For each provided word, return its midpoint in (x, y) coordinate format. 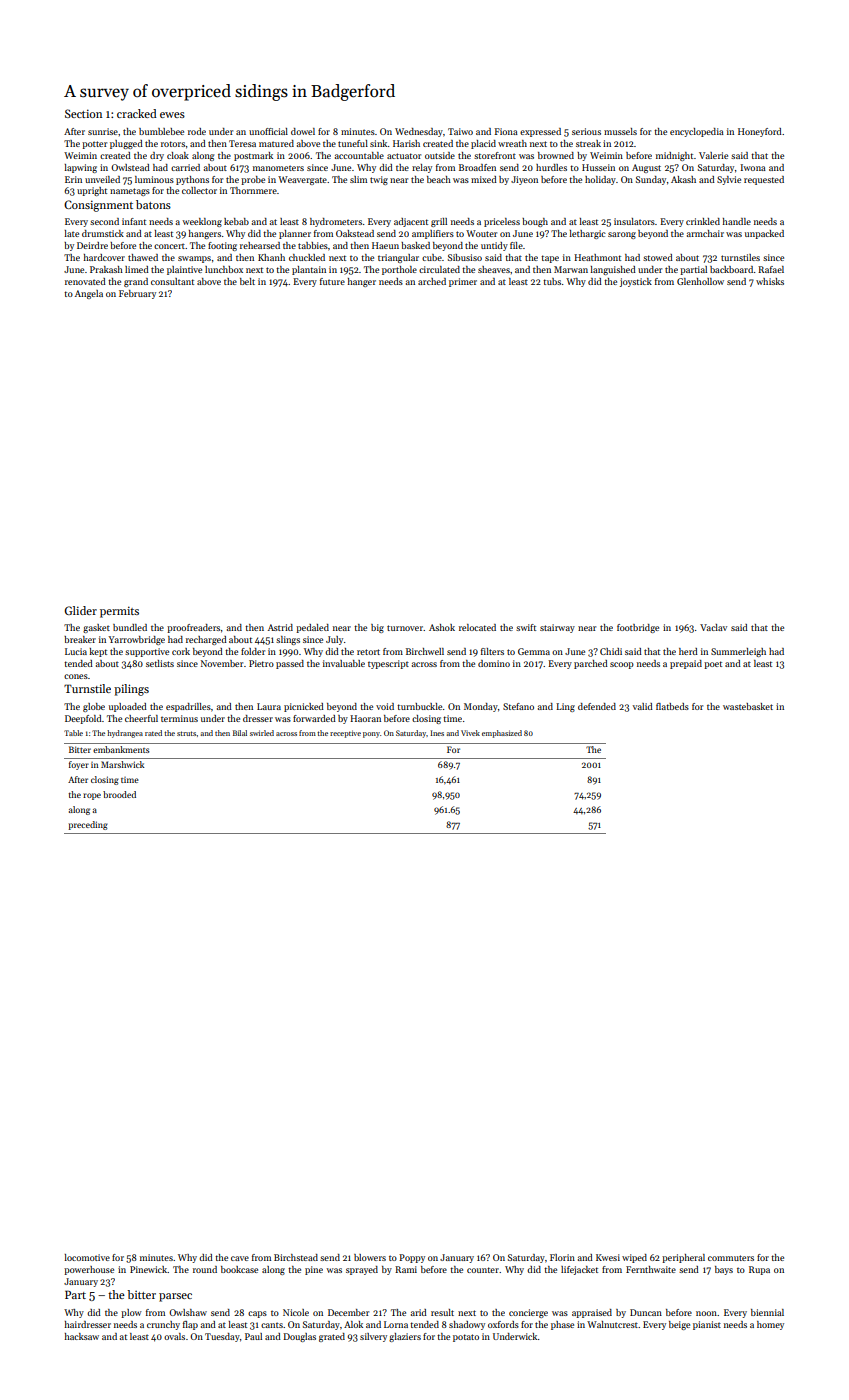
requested (764, 180)
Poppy (412, 1258)
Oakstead (355, 233)
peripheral (683, 1258)
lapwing (80, 168)
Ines (437, 733)
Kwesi (608, 1257)
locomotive (87, 1257)
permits (119, 612)
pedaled (312, 628)
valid (643, 706)
